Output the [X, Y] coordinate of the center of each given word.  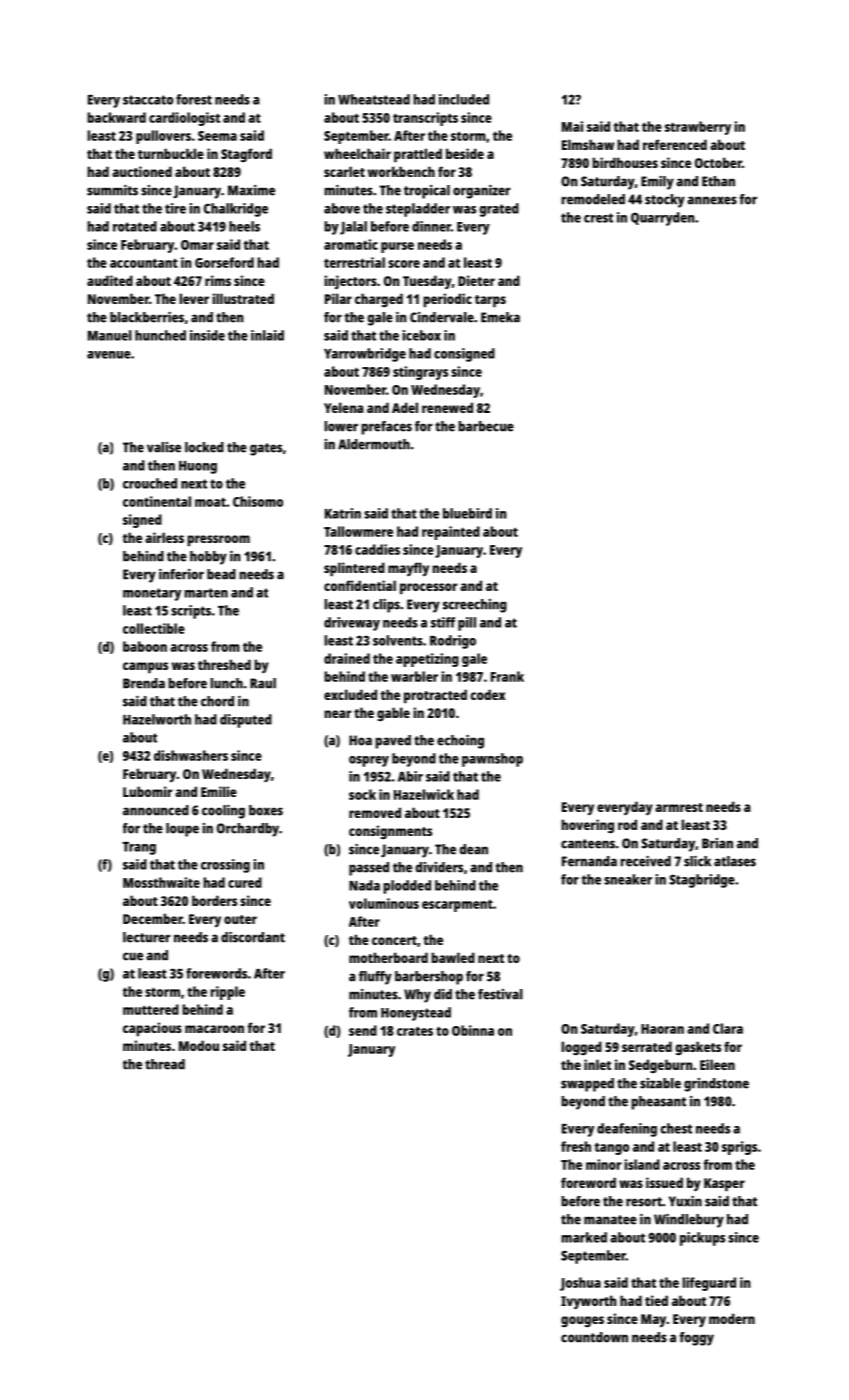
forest [194, 99]
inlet [597, 1064]
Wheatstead [374, 99]
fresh [576, 1146]
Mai [572, 126]
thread [165, 1064]
